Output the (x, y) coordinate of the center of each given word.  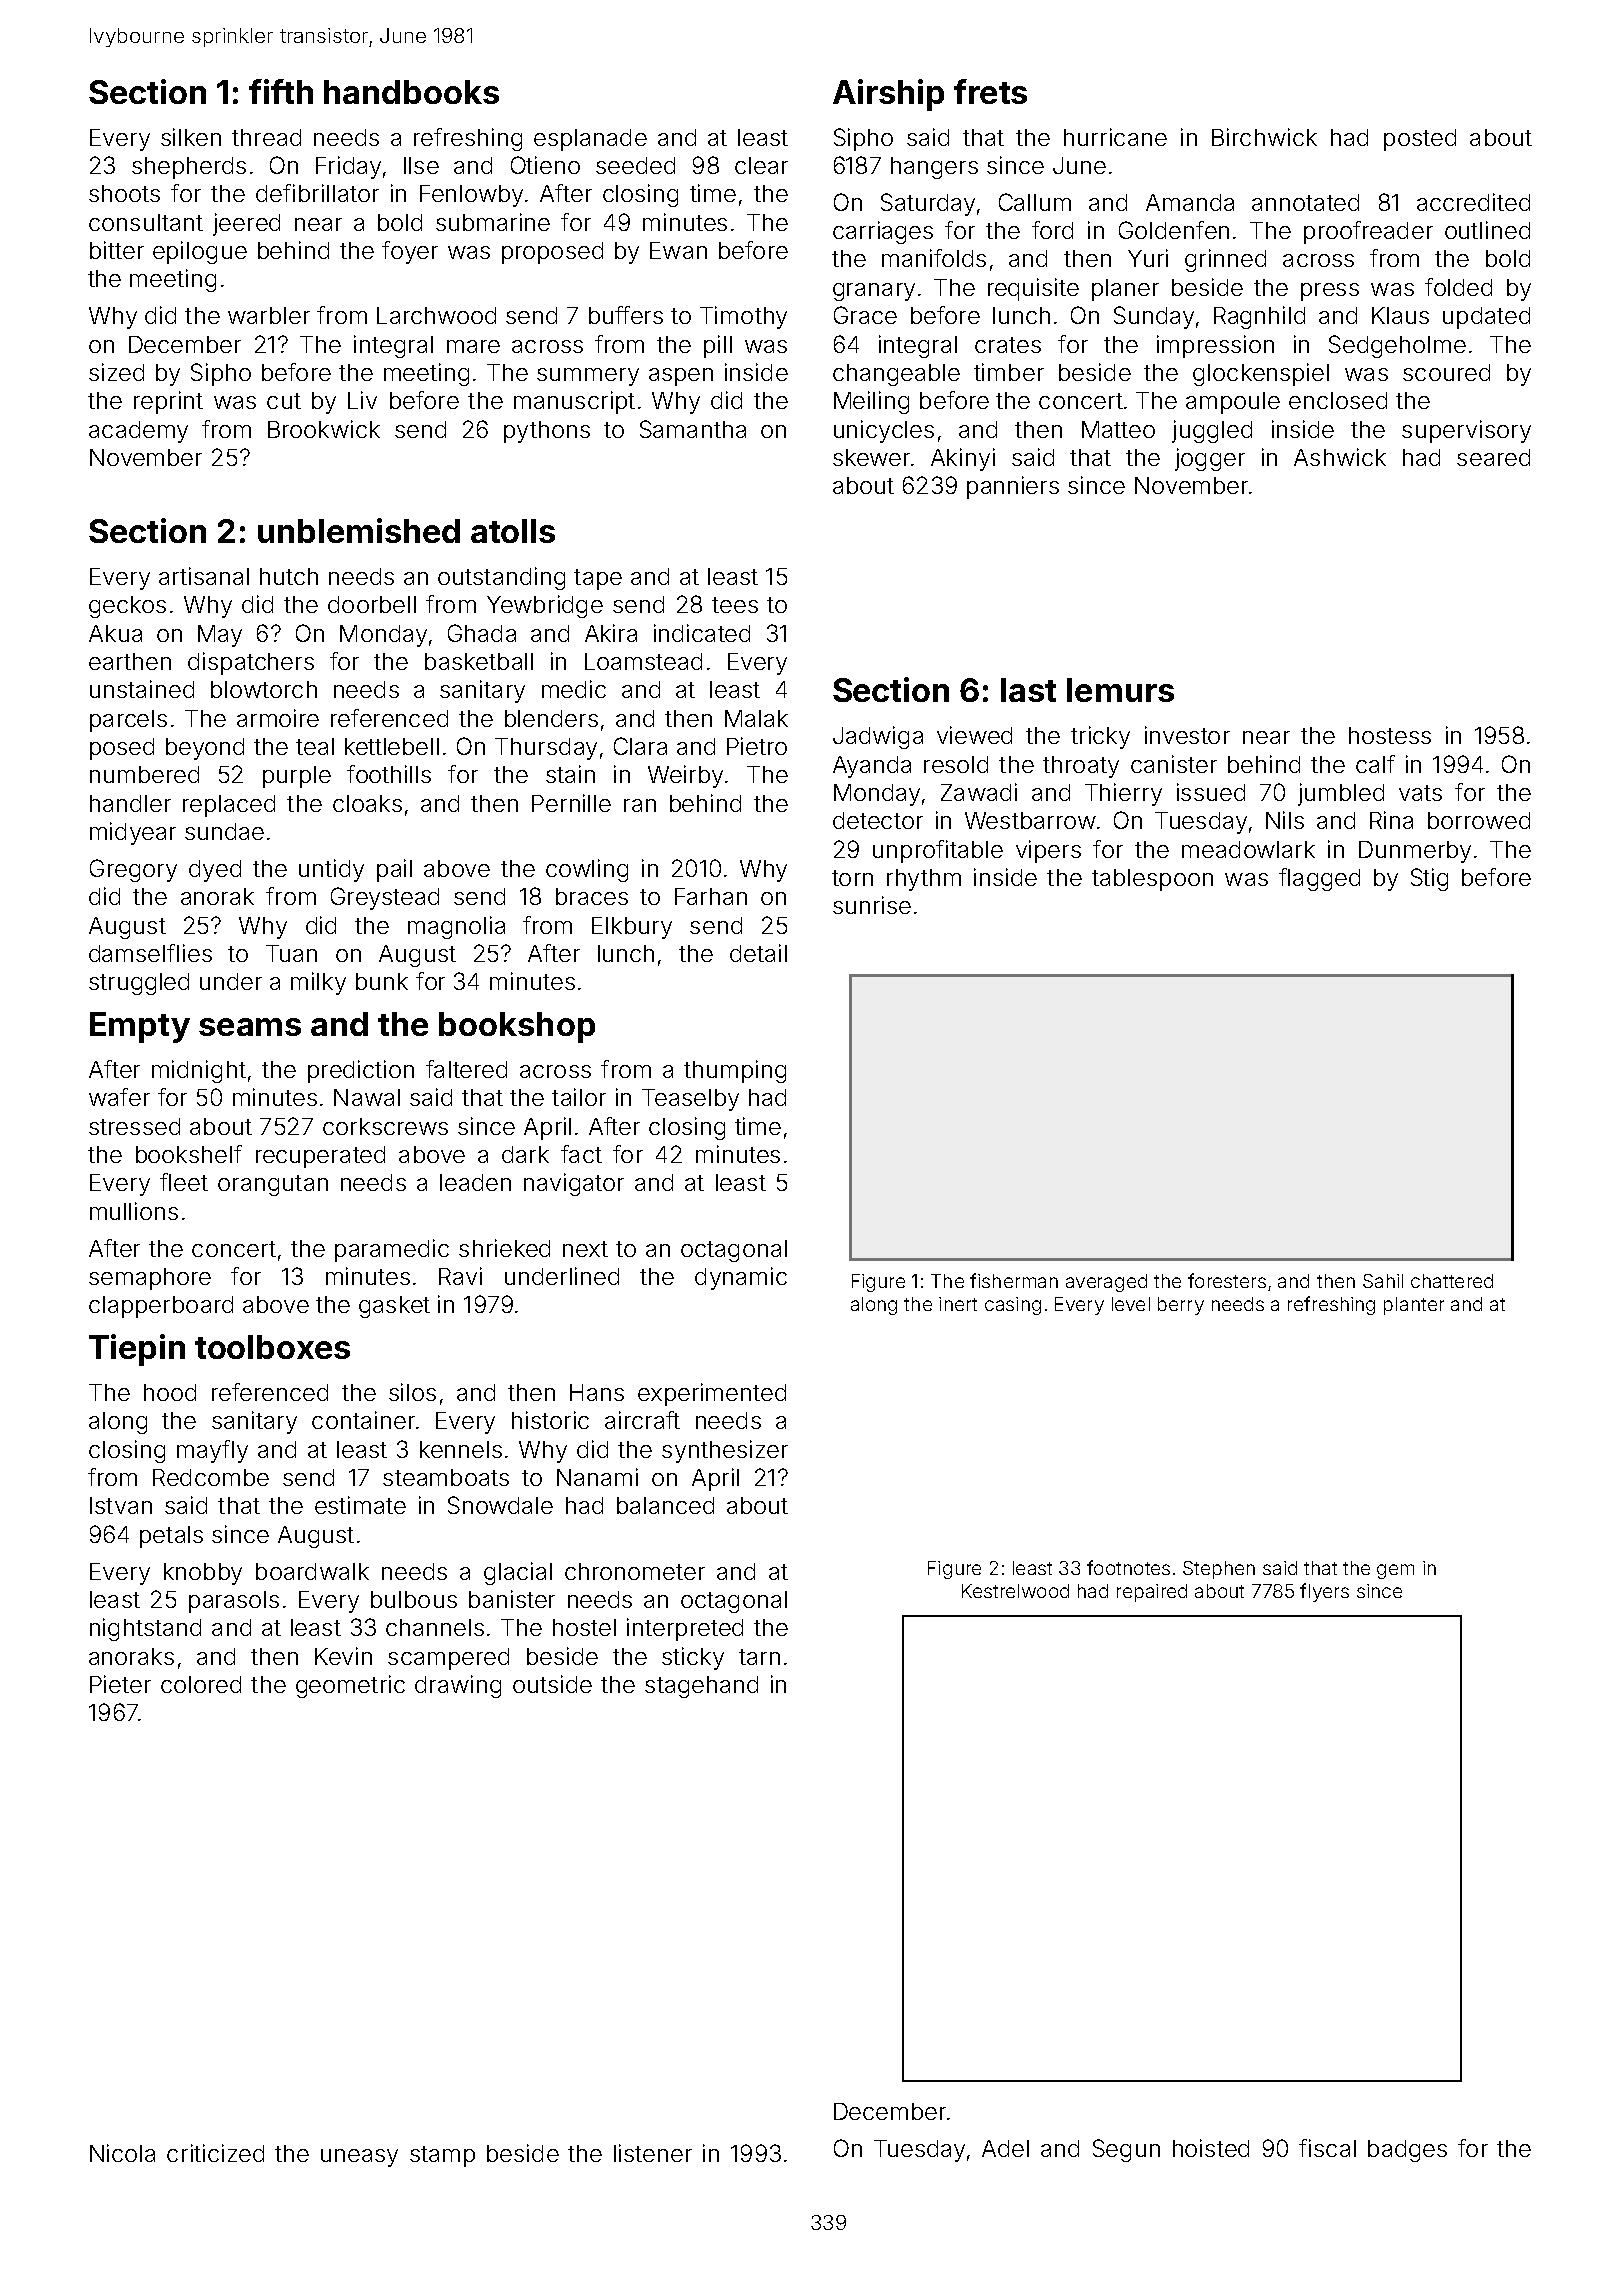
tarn (759, 1657)
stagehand (701, 1687)
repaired (1152, 1593)
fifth (281, 91)
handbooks (411, 92)
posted (1420, 140)
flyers (1324, 1592)
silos (412, 1392)
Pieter (120, 1684)
